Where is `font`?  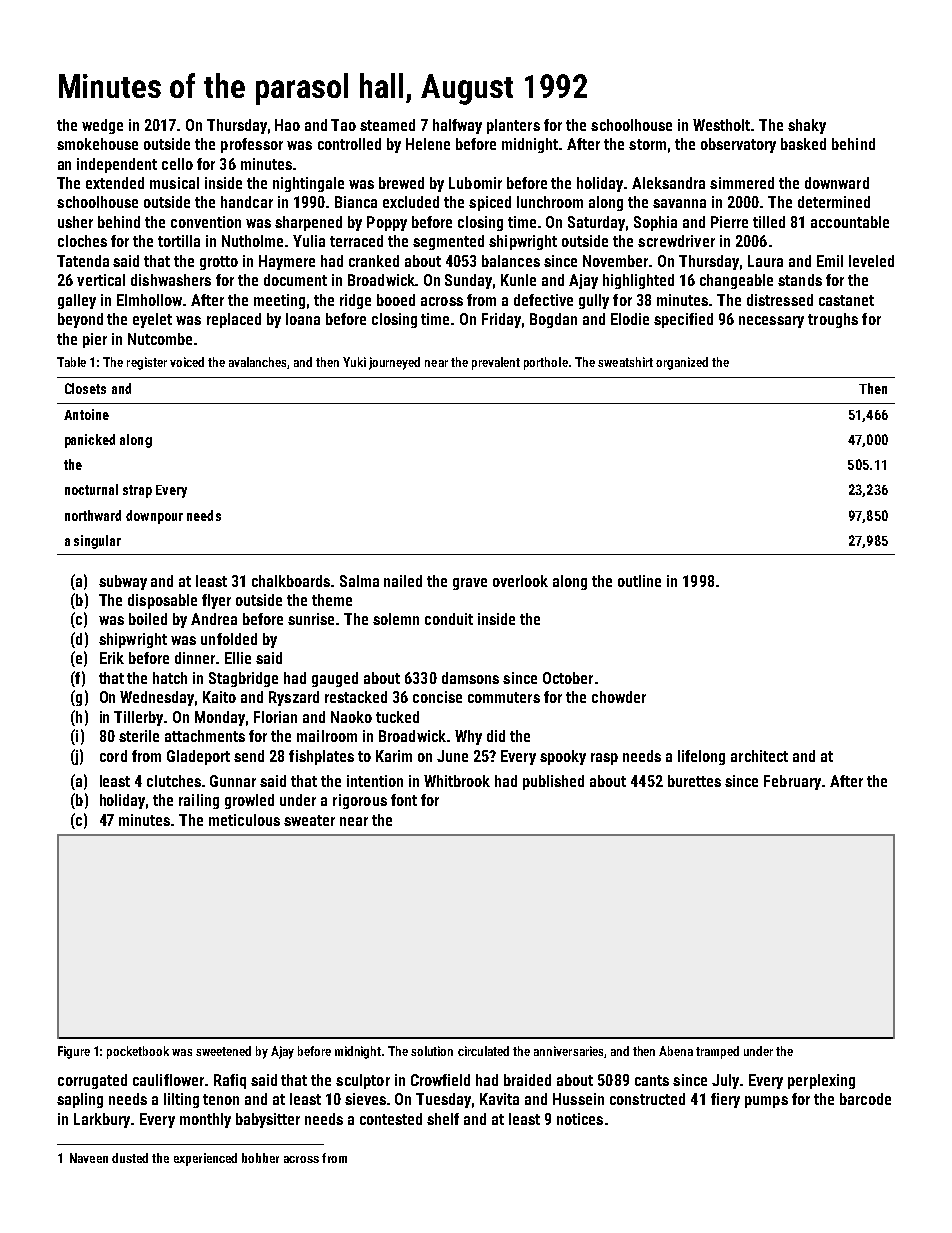 font is located at coordinates (404, 800).
